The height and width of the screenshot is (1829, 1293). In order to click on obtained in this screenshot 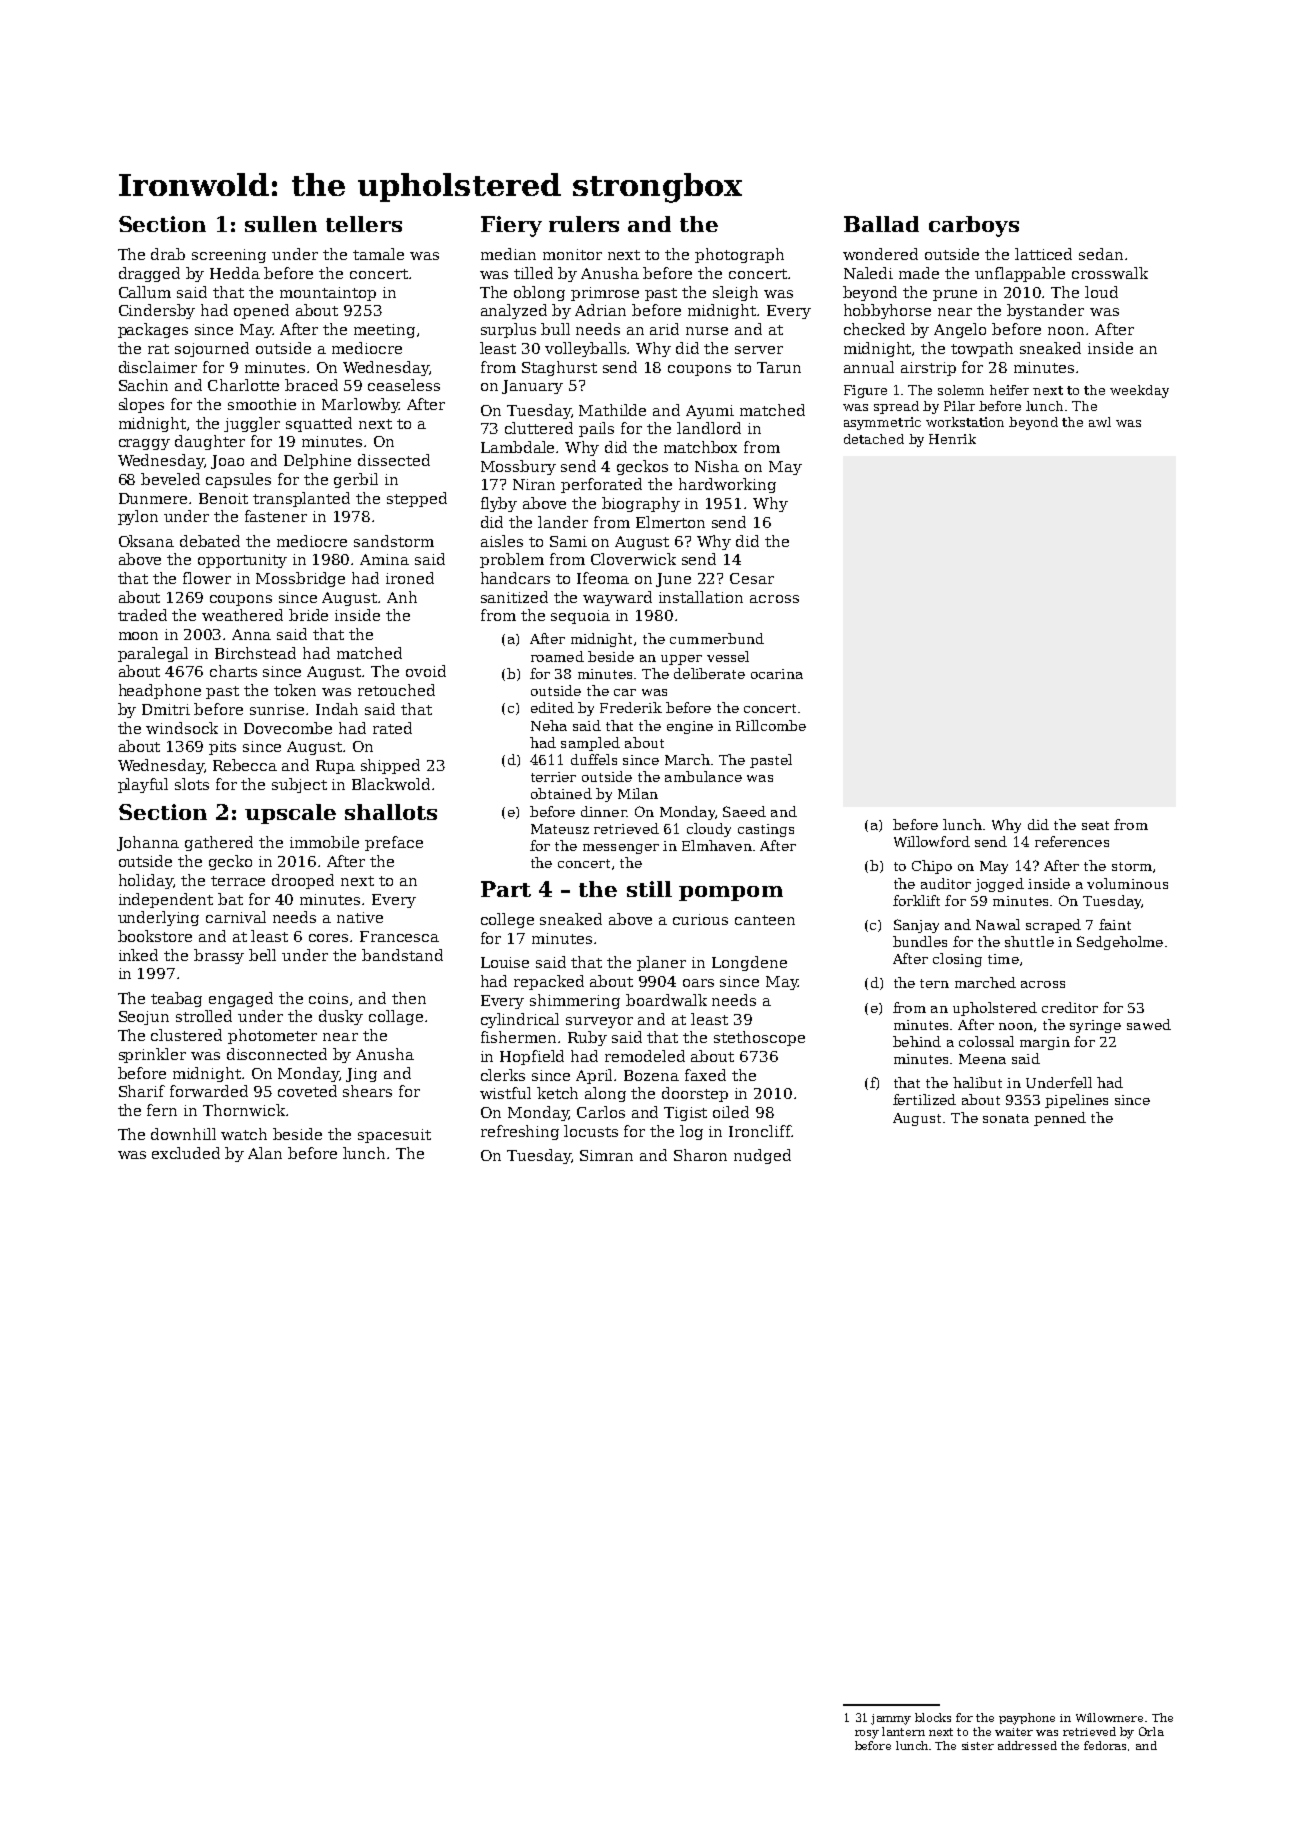, I will do `click(561, 793)`.
